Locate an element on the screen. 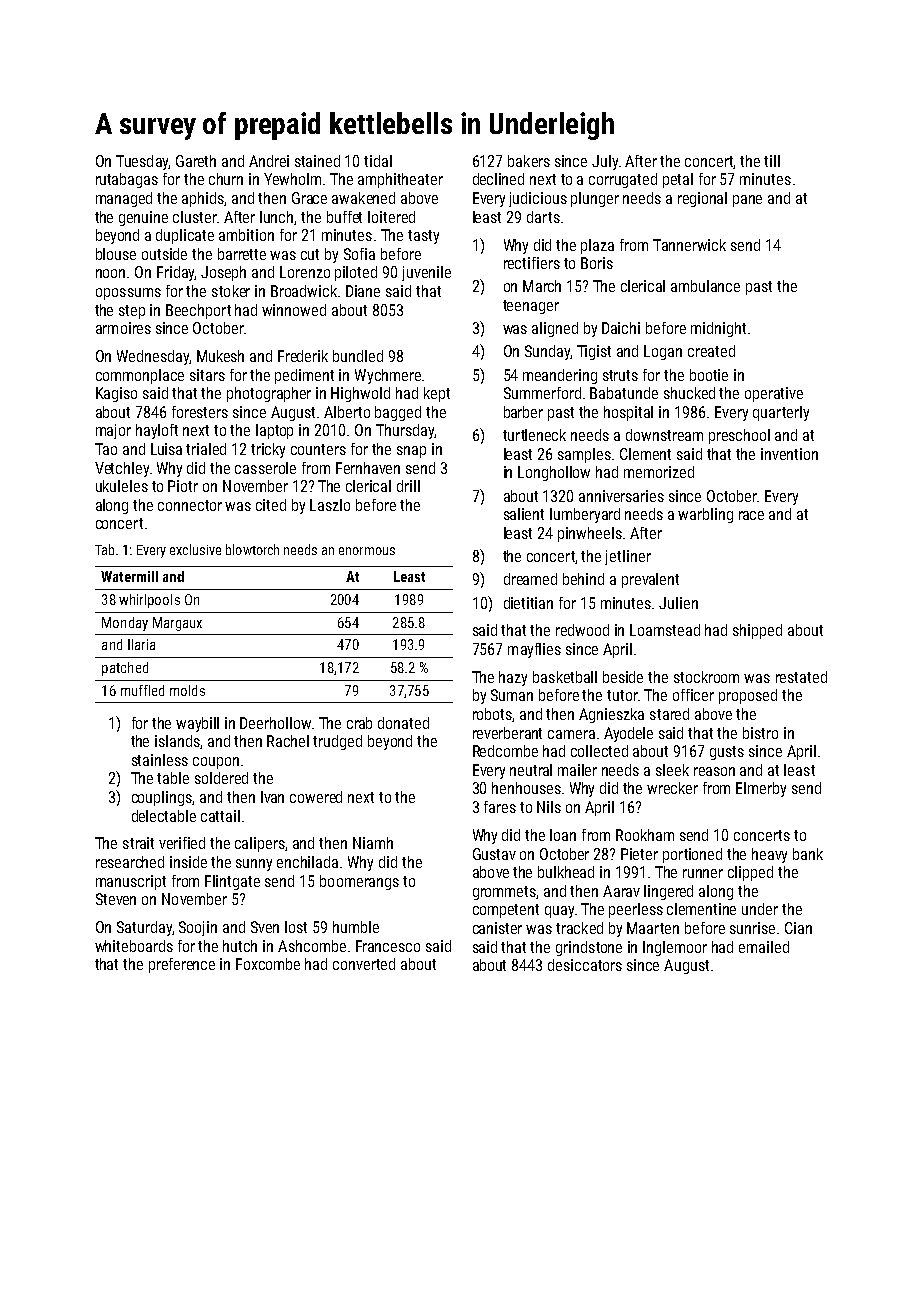 This screenshot has height=1308, width=924. donated is located at coordinates (403, 723).
